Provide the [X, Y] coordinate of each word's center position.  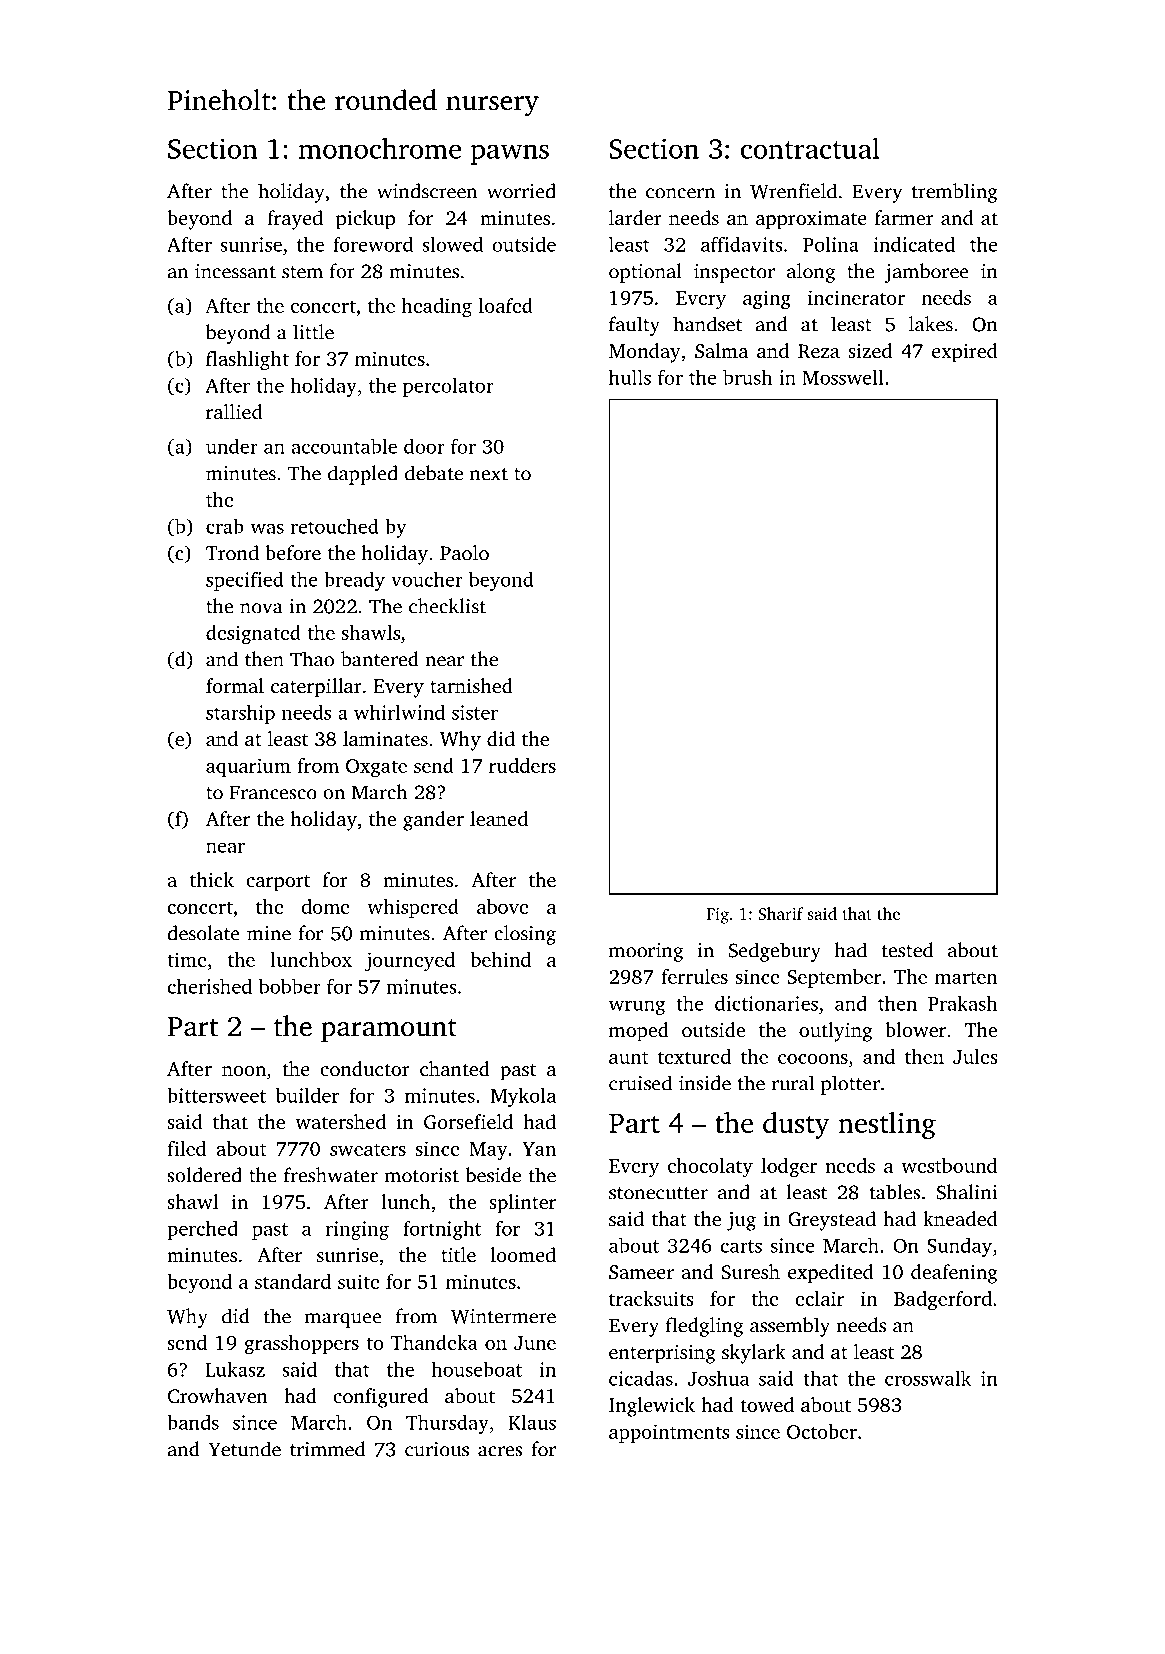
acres [500, 1451]
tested [907, 950]
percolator [448, 387]
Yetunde [244, 1449]
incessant [235, 271]
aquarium [248, 767]
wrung [637, 1007]
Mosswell [843, 377]
